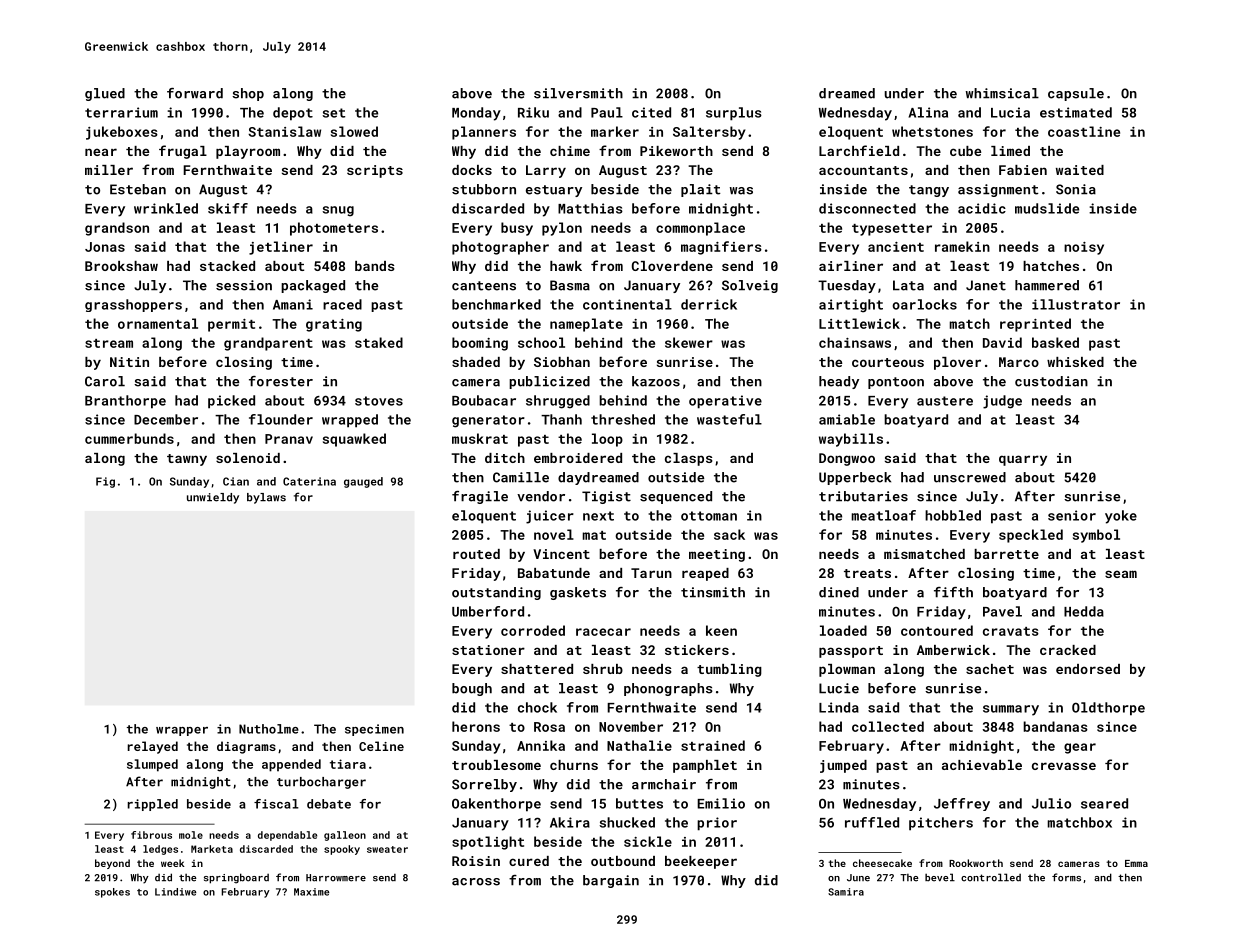  I want to click on sweater, so click(387, 849).
